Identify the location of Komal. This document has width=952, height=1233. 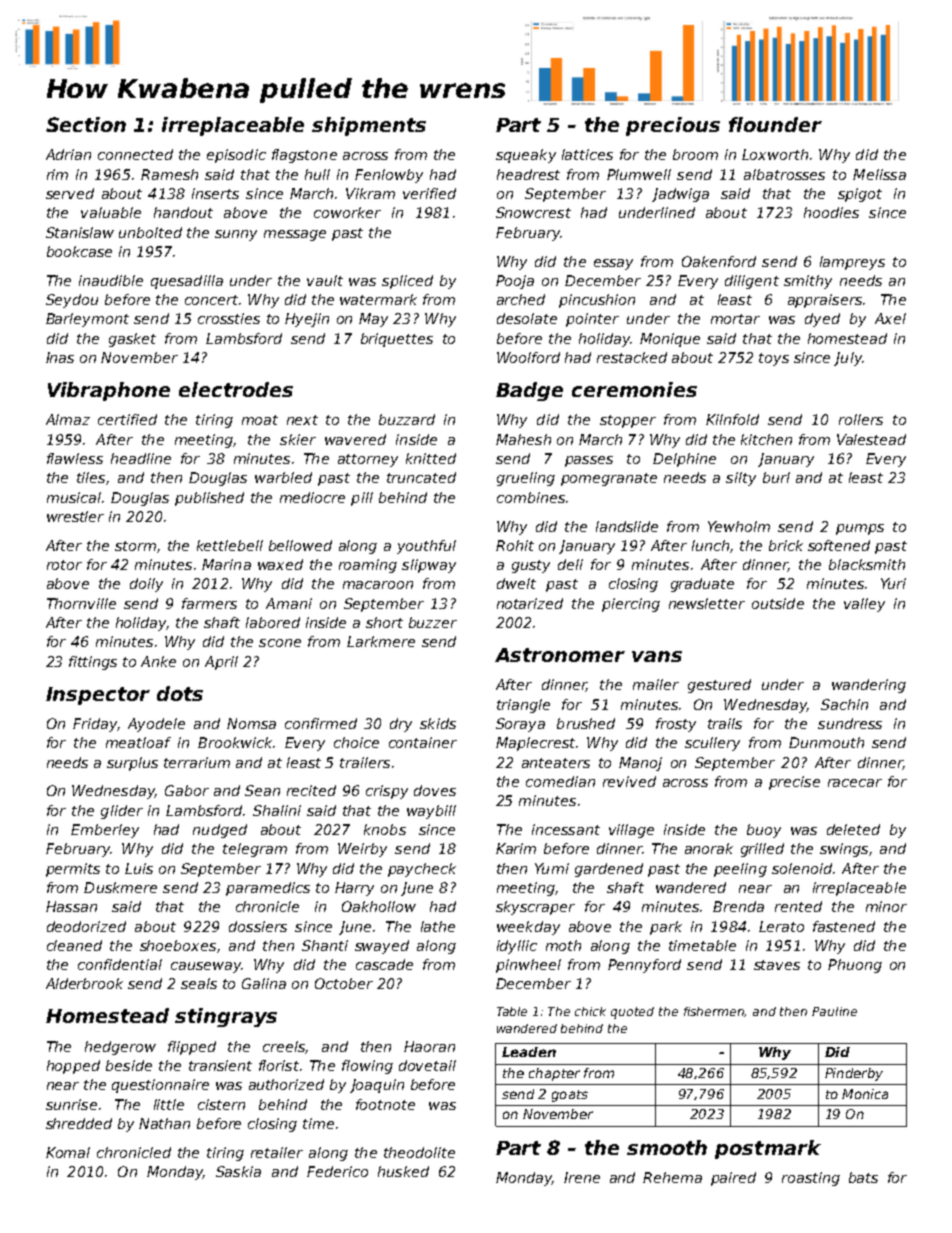
(68, 1152).
